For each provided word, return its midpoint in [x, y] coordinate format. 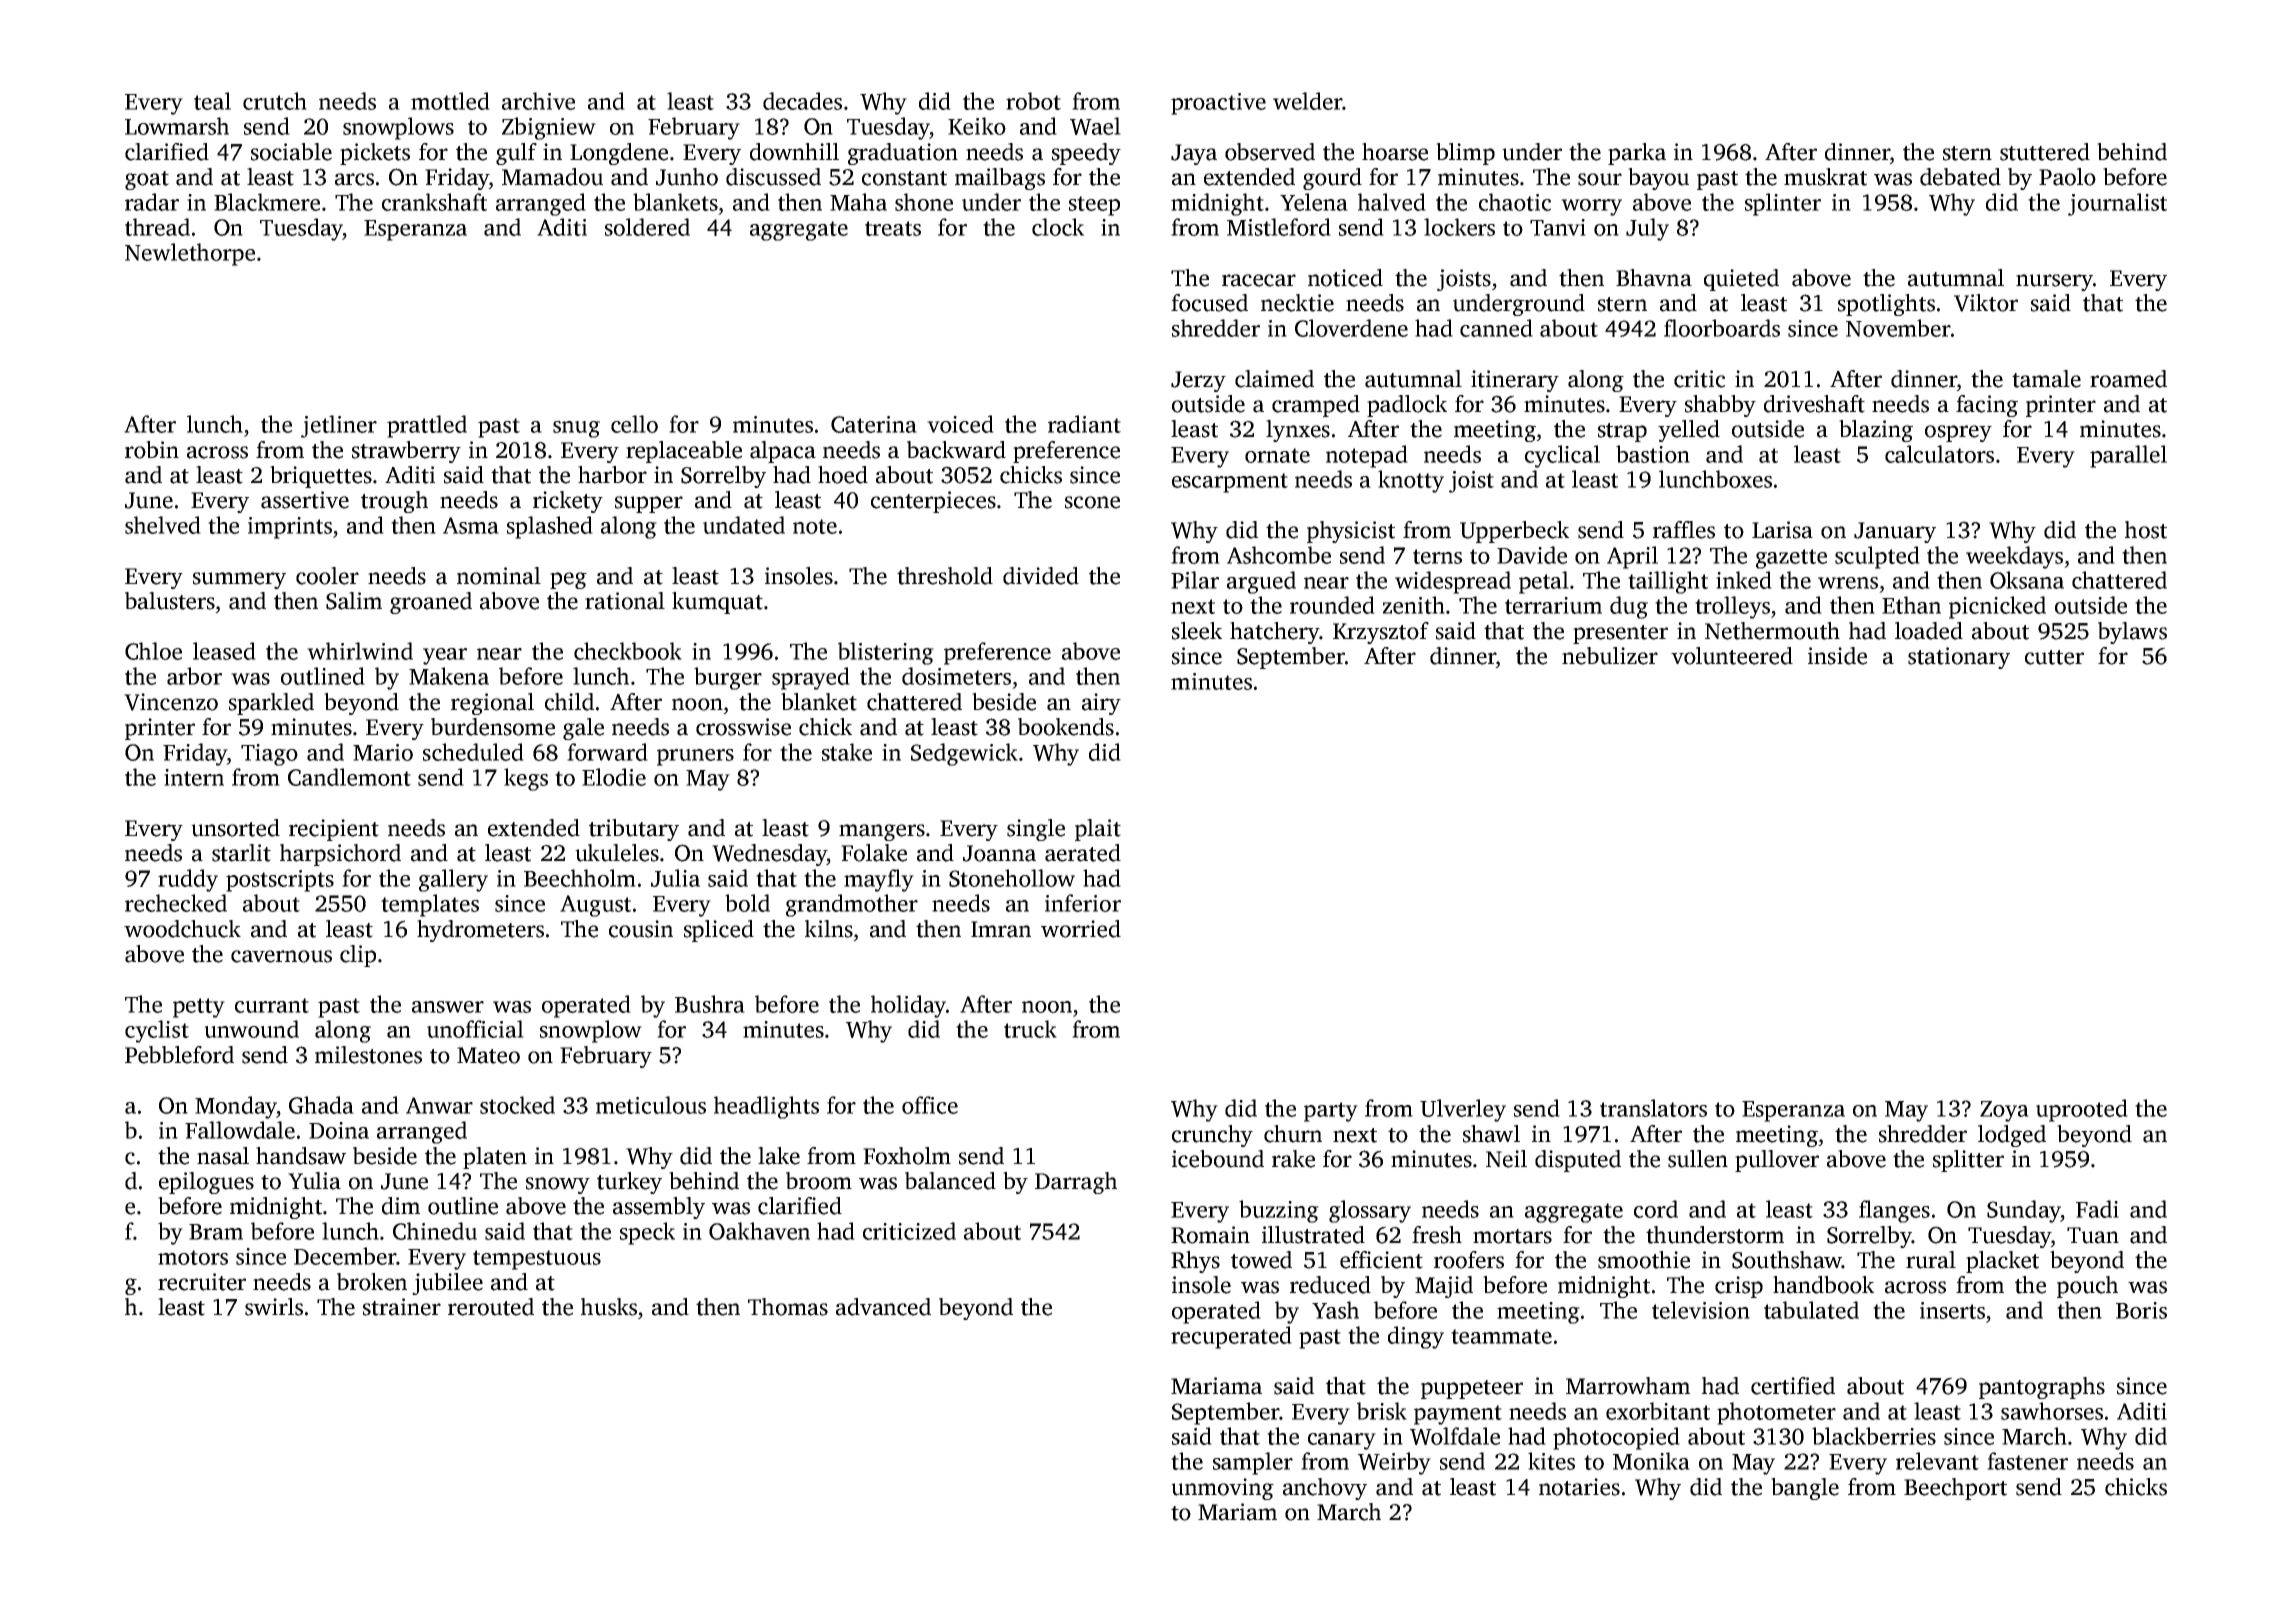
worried [1081, 929]
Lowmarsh [177, 126]
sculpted [1877, 557]
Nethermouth [1772, 631]
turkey [629, 1183]
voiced [960, 424]
